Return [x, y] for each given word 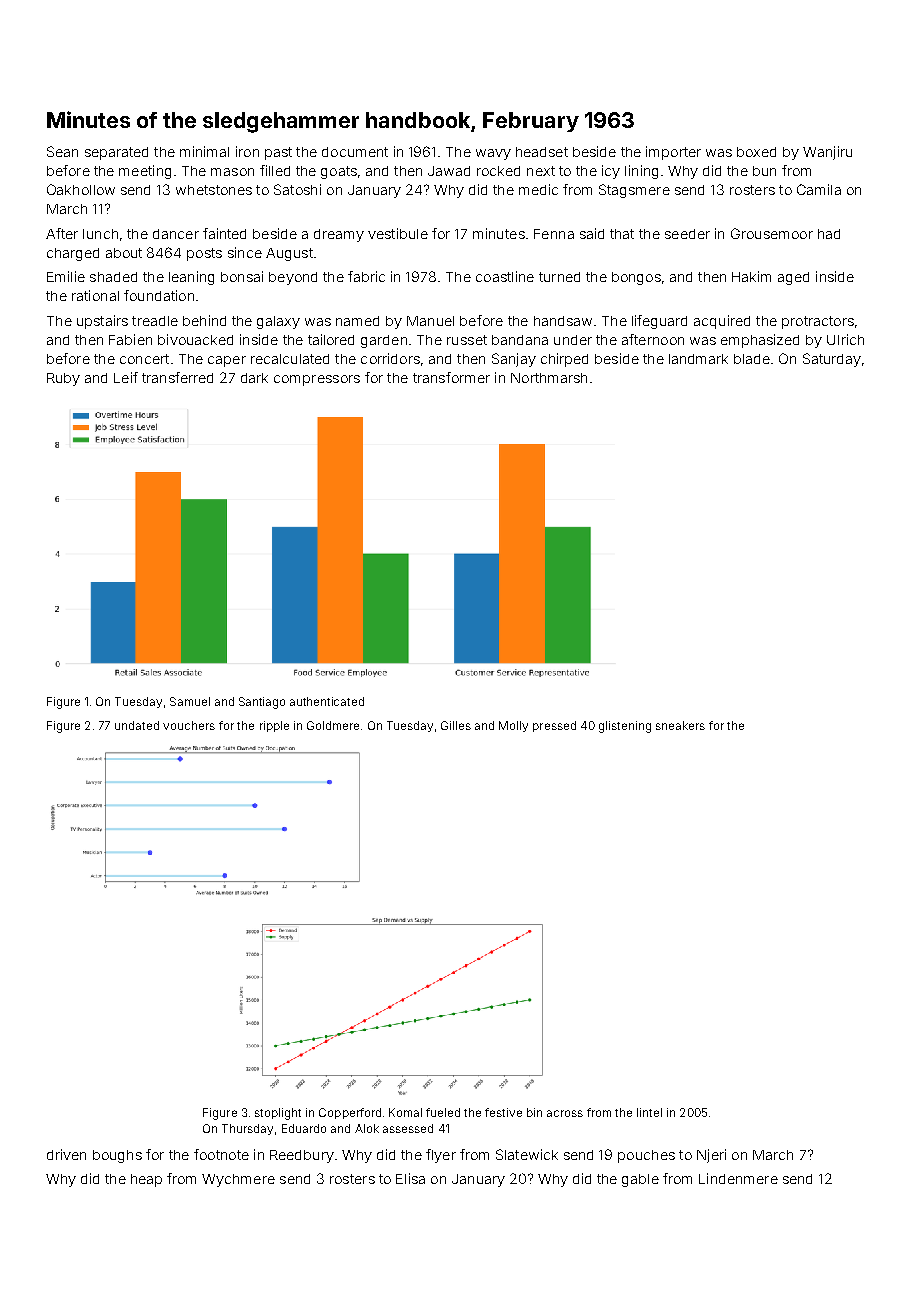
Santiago [262, 703]
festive [503, 1112]
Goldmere [333, 725]
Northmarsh [549, 378]
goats [339, 172]
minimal [204, 151]
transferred [177, 377]
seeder [687, 234]
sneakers [680, 725]
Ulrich [845, 339]
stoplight [278, 1114]
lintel [649, 1112]
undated [137, 725]
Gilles [456, 725]
